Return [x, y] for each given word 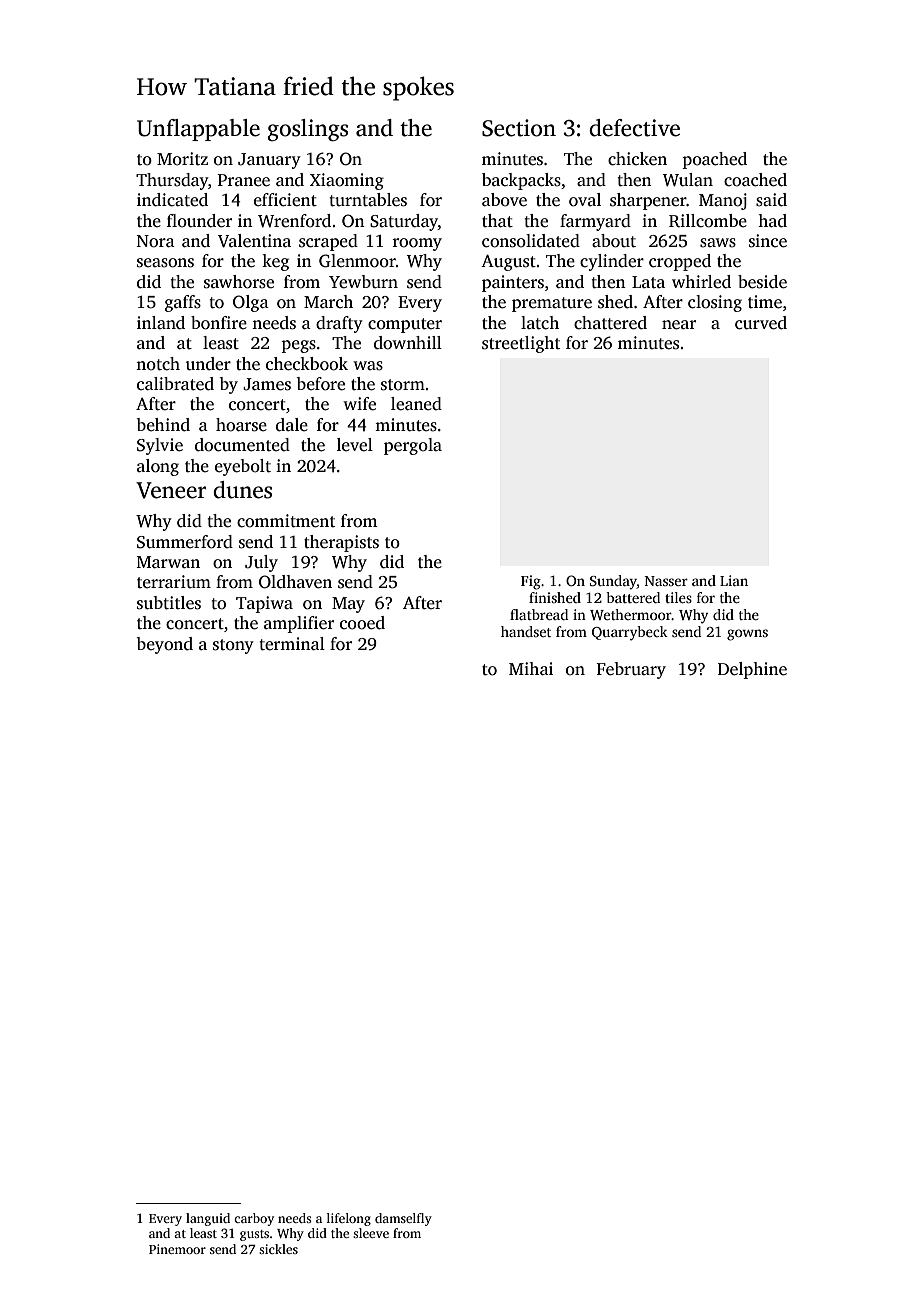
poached [714, 160]
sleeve [371, 1233]
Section [519, 128]
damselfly [403, 1219]
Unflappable [198, 130]
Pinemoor [177, 1249]
